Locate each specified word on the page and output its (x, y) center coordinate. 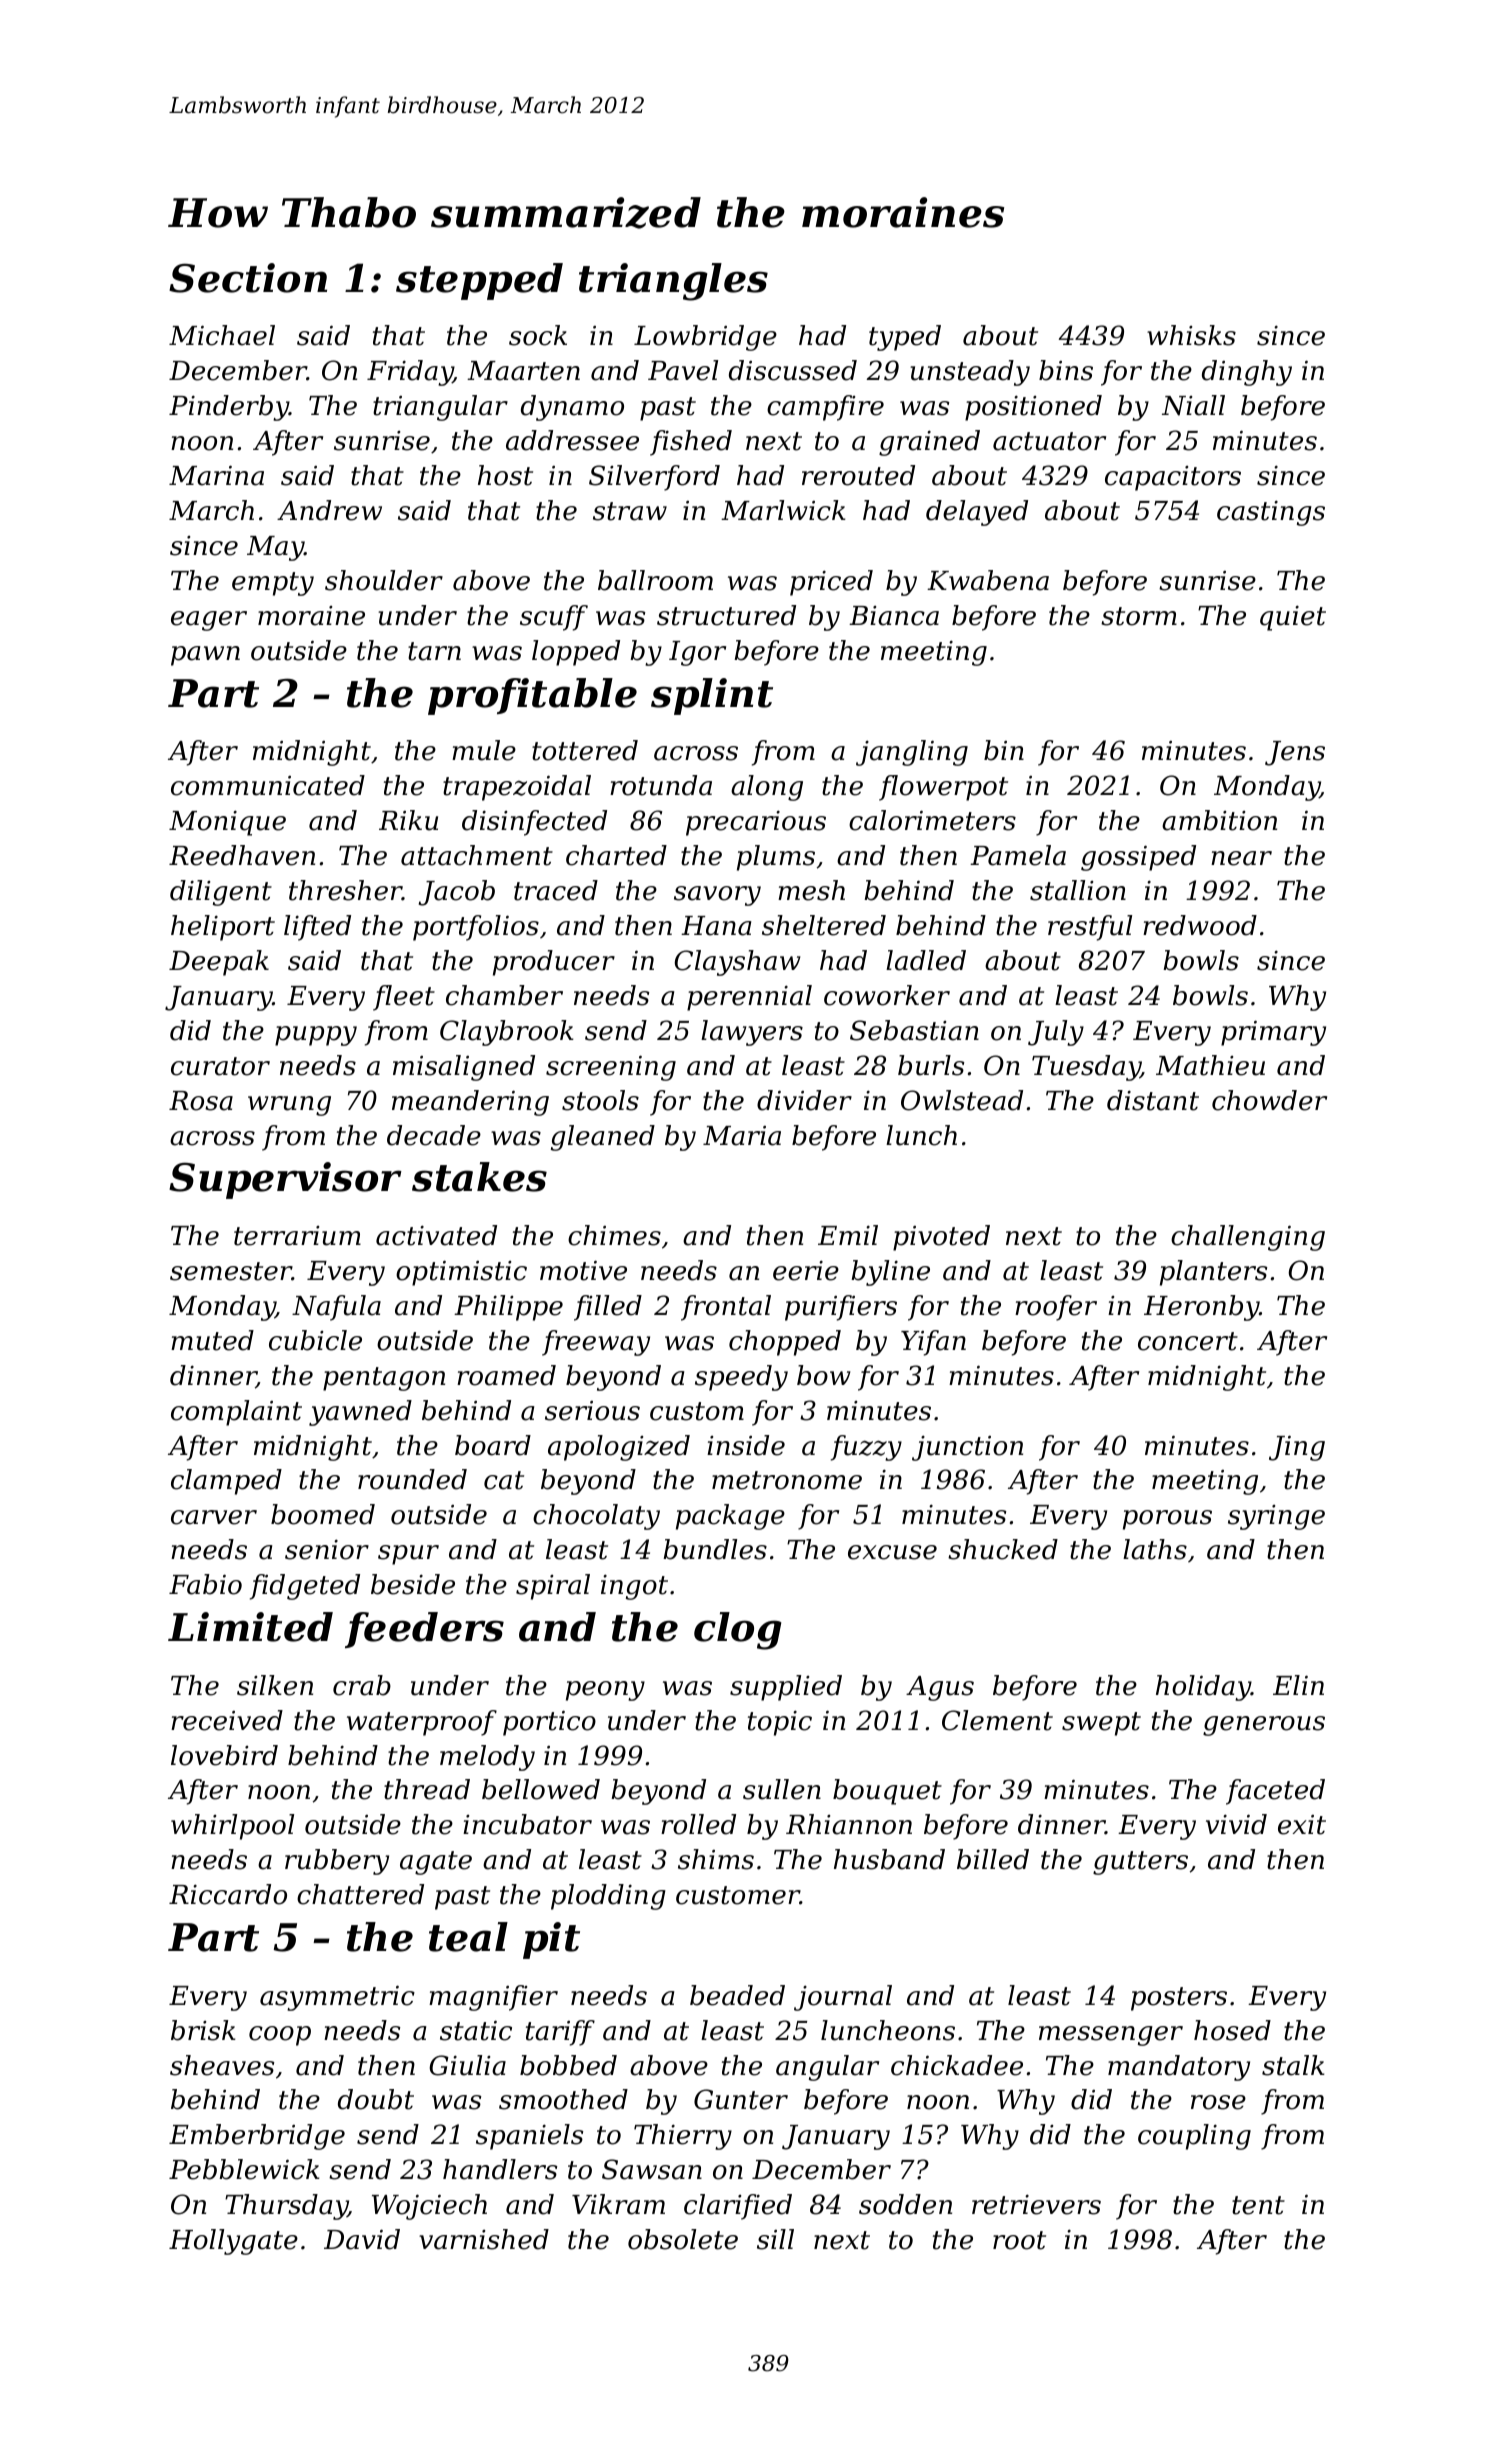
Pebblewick (244, 2169)
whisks (1191, 335)
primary (1273, 1033)
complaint (236, 1413)
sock (538, 335)
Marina (216, 475)
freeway (596, 1343)
